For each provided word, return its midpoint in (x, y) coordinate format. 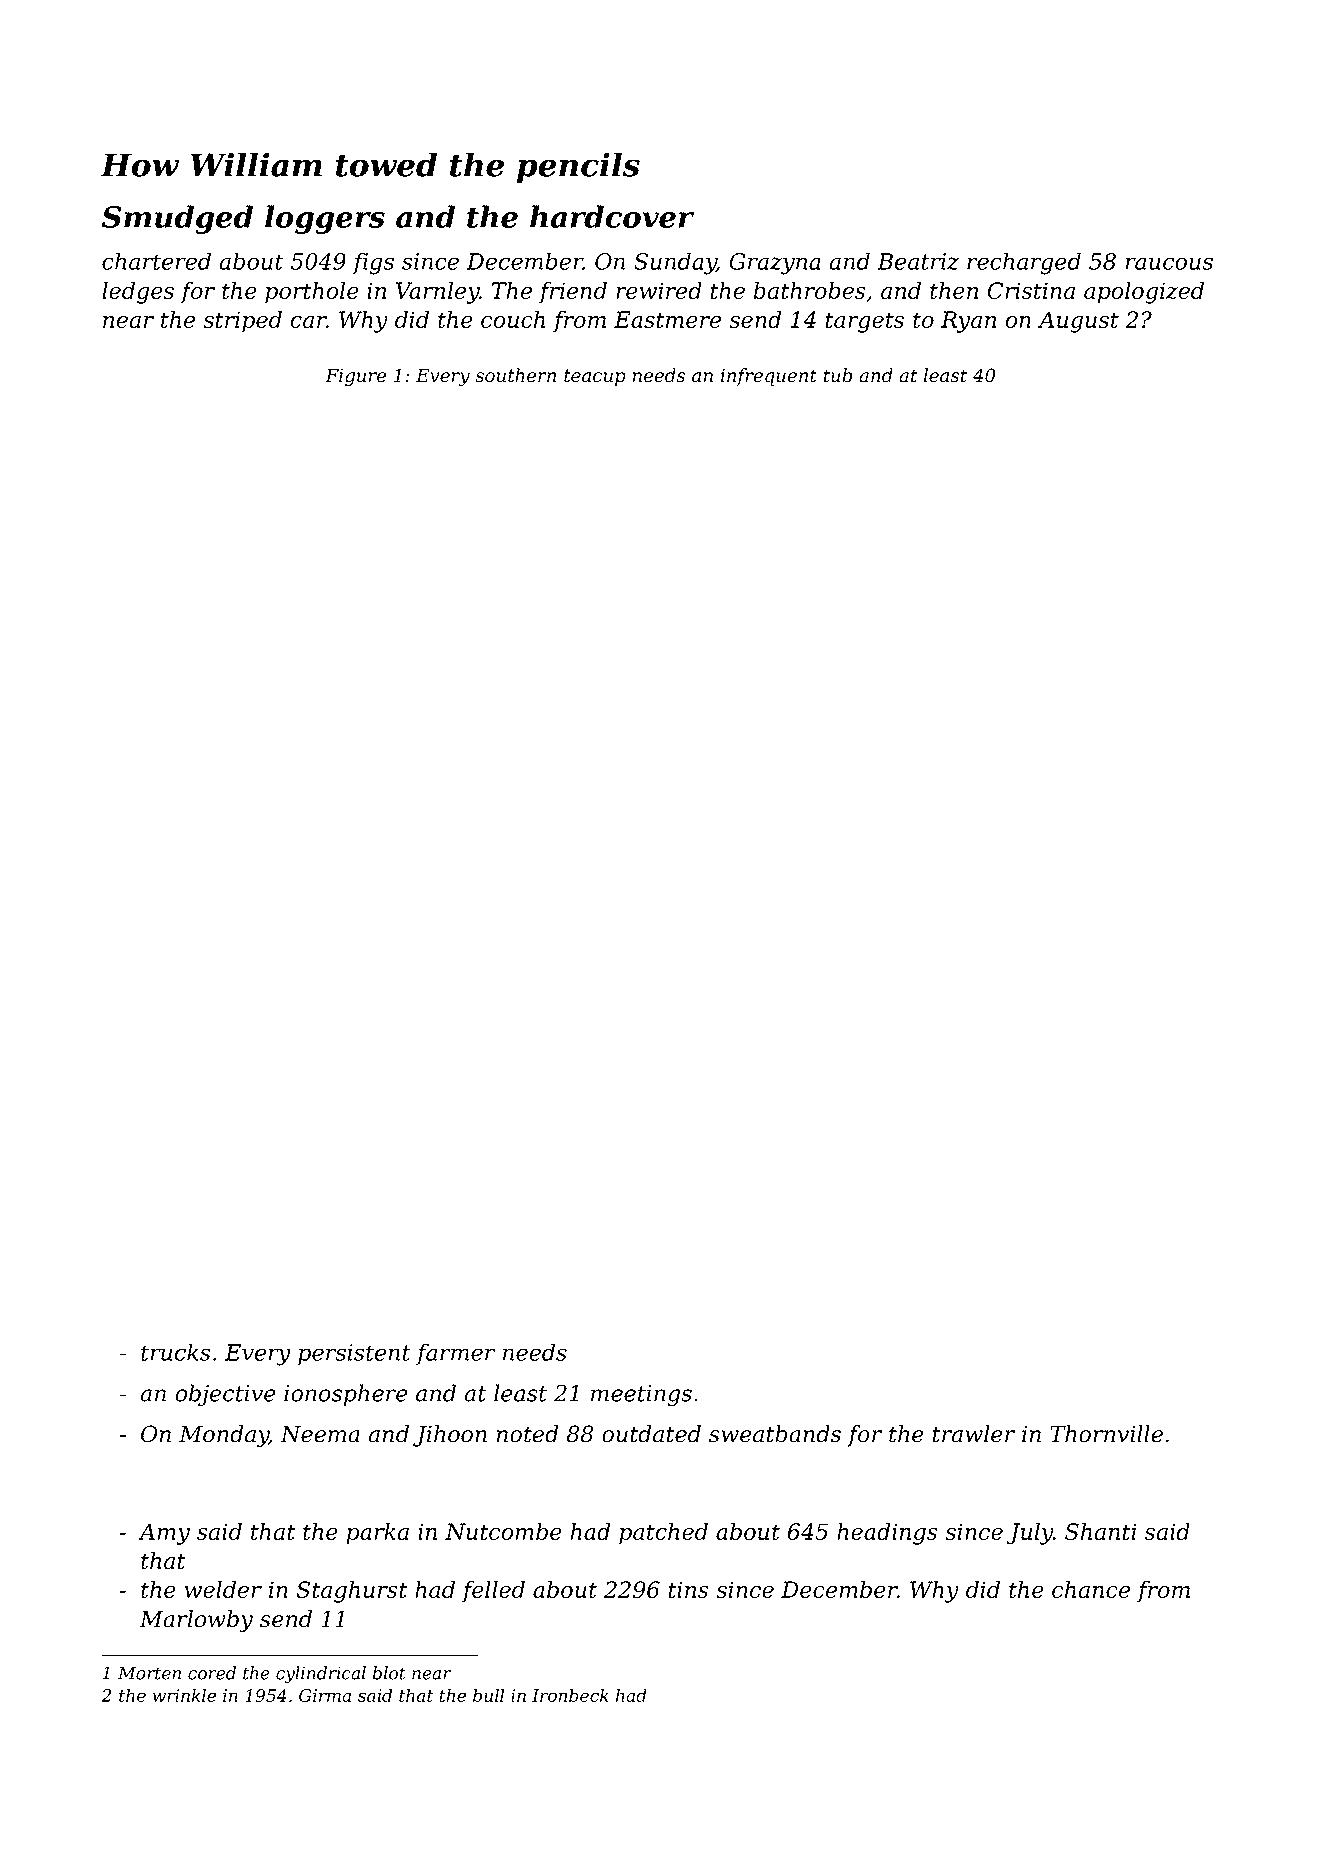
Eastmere (667, 319)
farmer (455, 1354)
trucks (176, 1352)
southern (515, 375)
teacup (595, 377)
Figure (355, 377)
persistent (354, 1354)
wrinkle (184, 1695)
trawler (974, 1434)
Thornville (1106, 1434)
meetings (641, 1396)
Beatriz (918, 261)
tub (838, 375)
